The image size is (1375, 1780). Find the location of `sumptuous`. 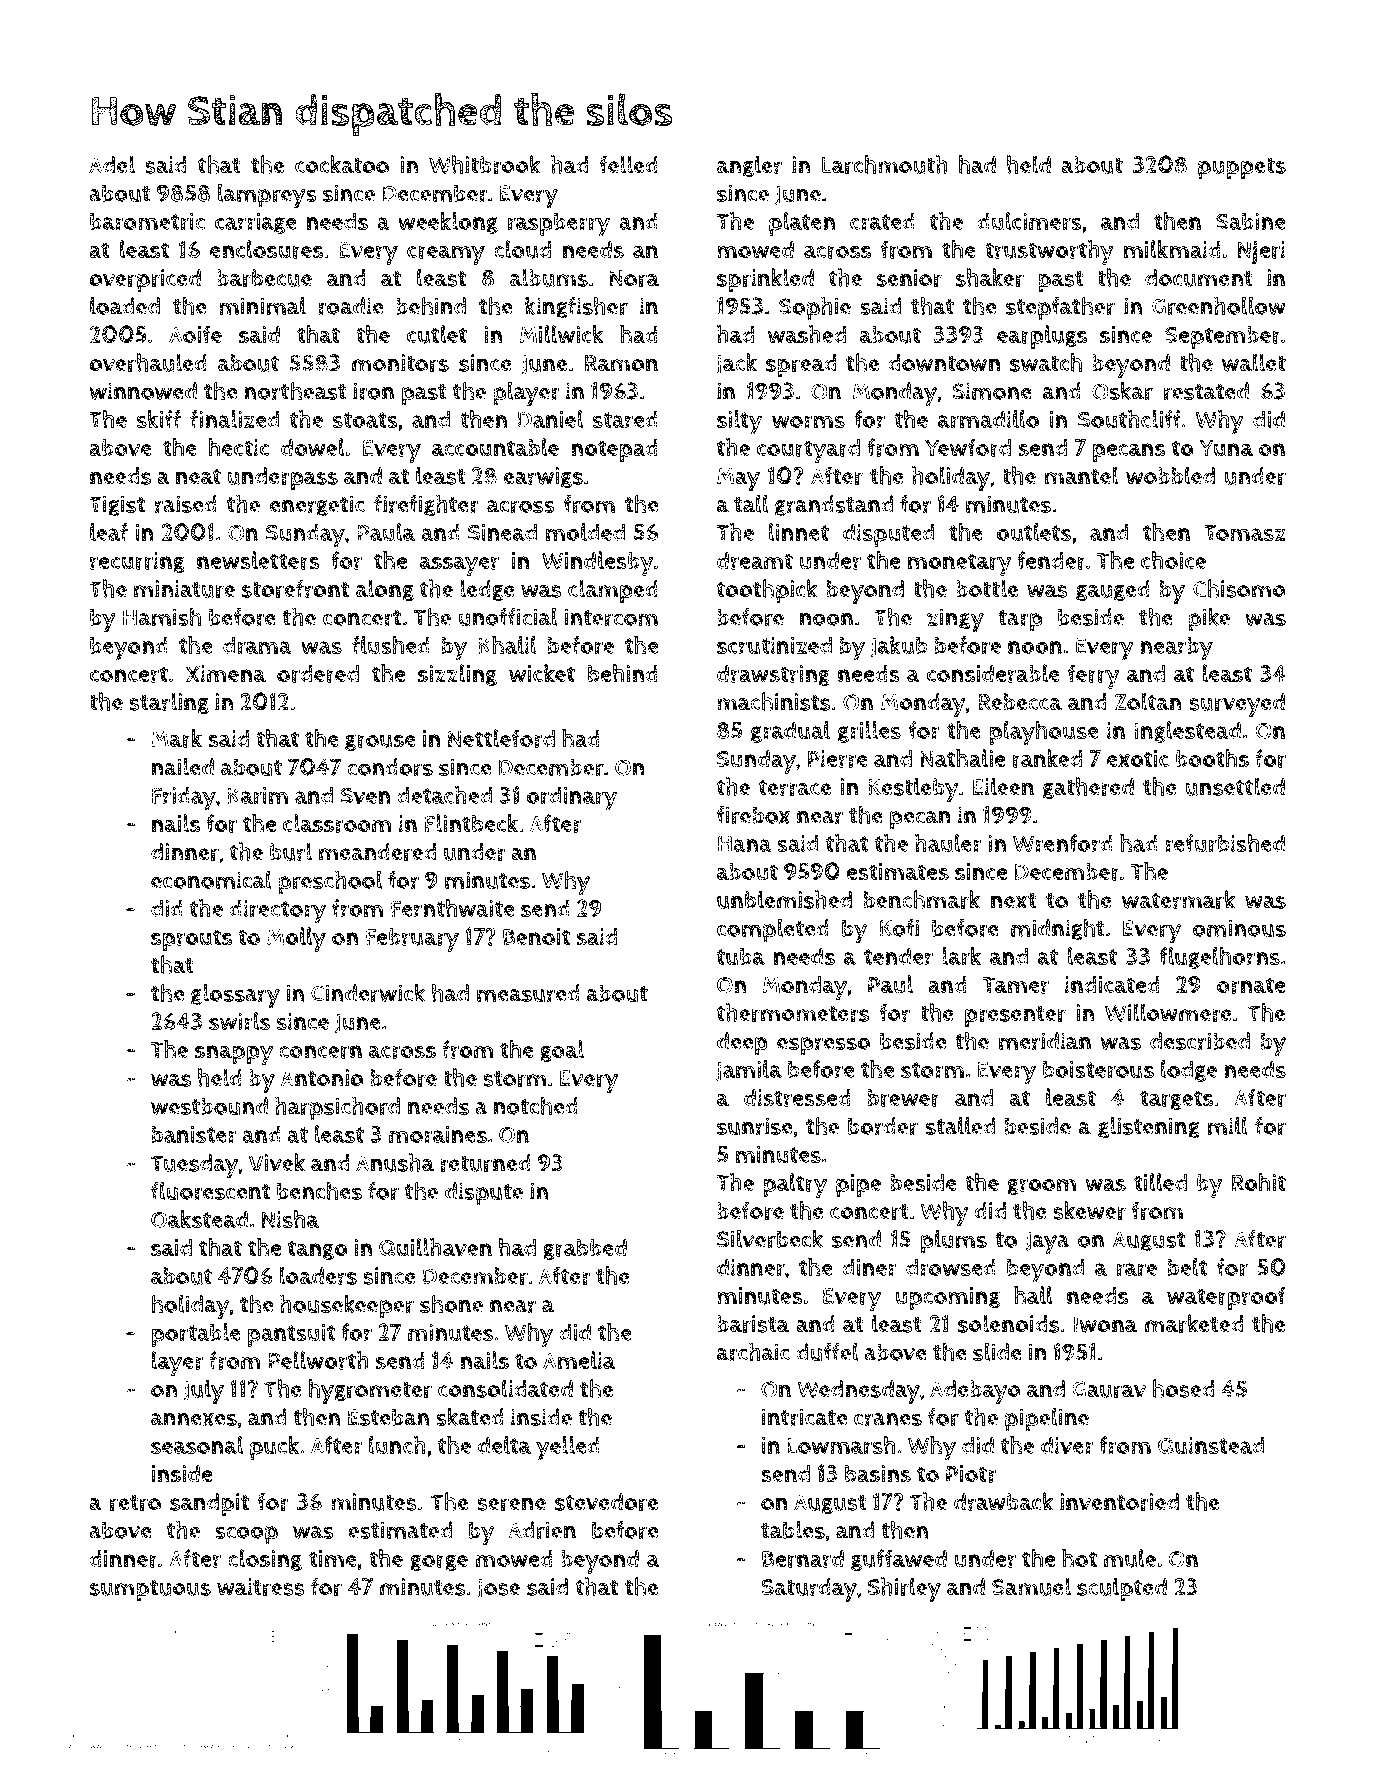

sumptuous is located at coordinates (150, 1590).
